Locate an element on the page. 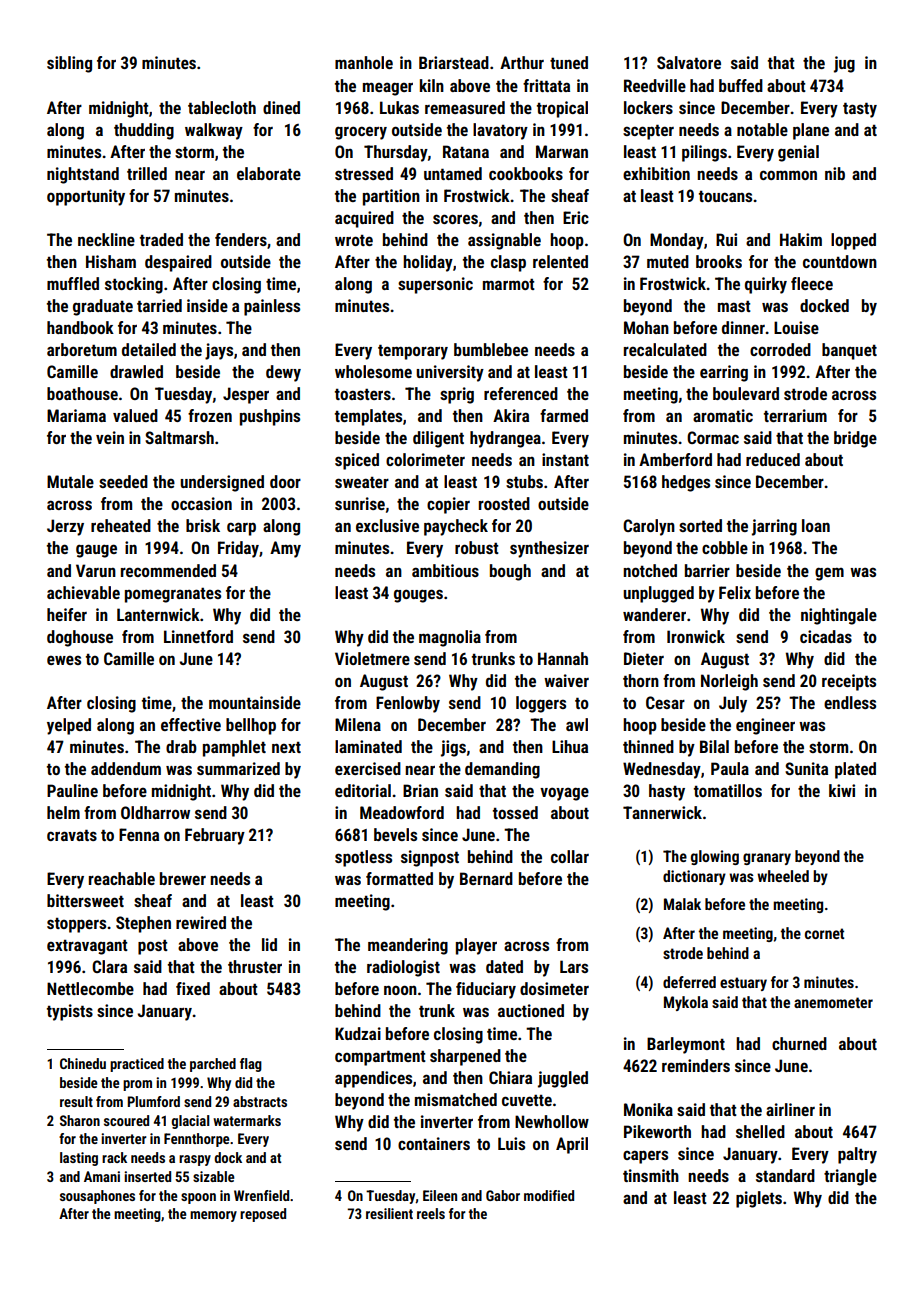  sibling is located at coordinates (69, 64).
